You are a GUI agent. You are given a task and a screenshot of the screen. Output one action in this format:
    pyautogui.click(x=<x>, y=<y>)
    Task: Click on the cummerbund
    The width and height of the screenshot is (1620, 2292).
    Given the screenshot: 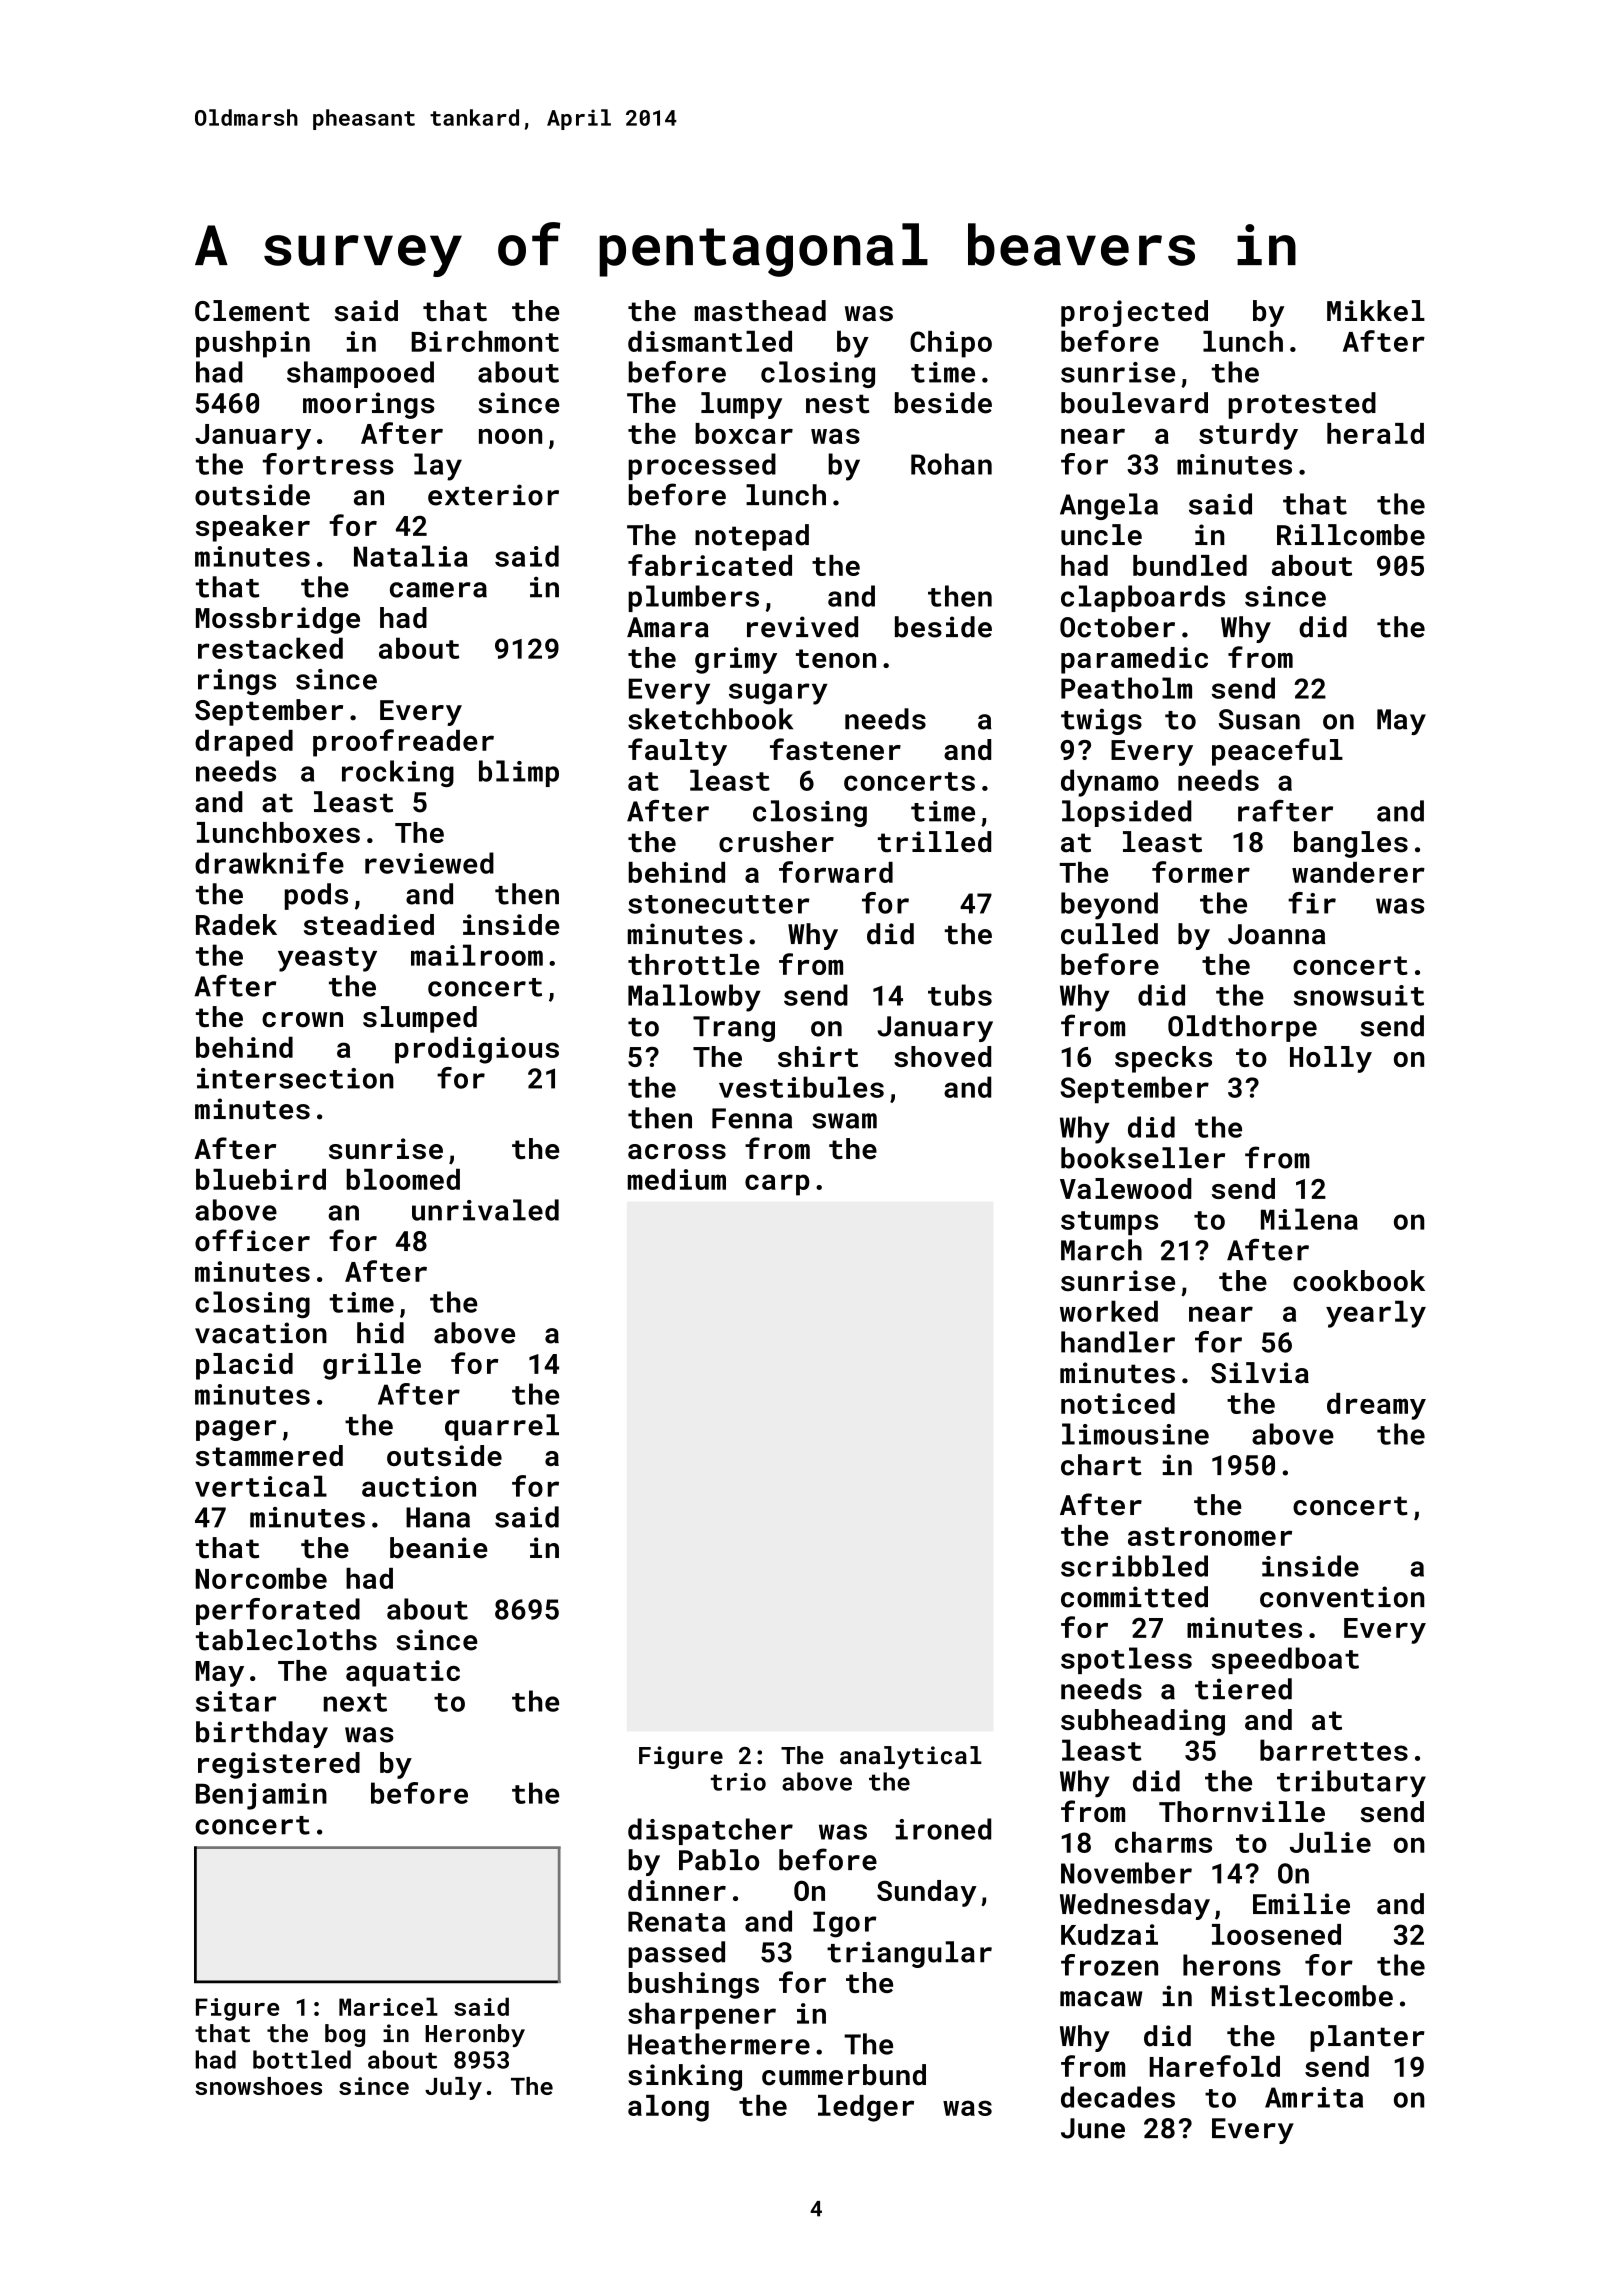 What is the action you would take?
    pyautogui.click(x=844, y=2075)
